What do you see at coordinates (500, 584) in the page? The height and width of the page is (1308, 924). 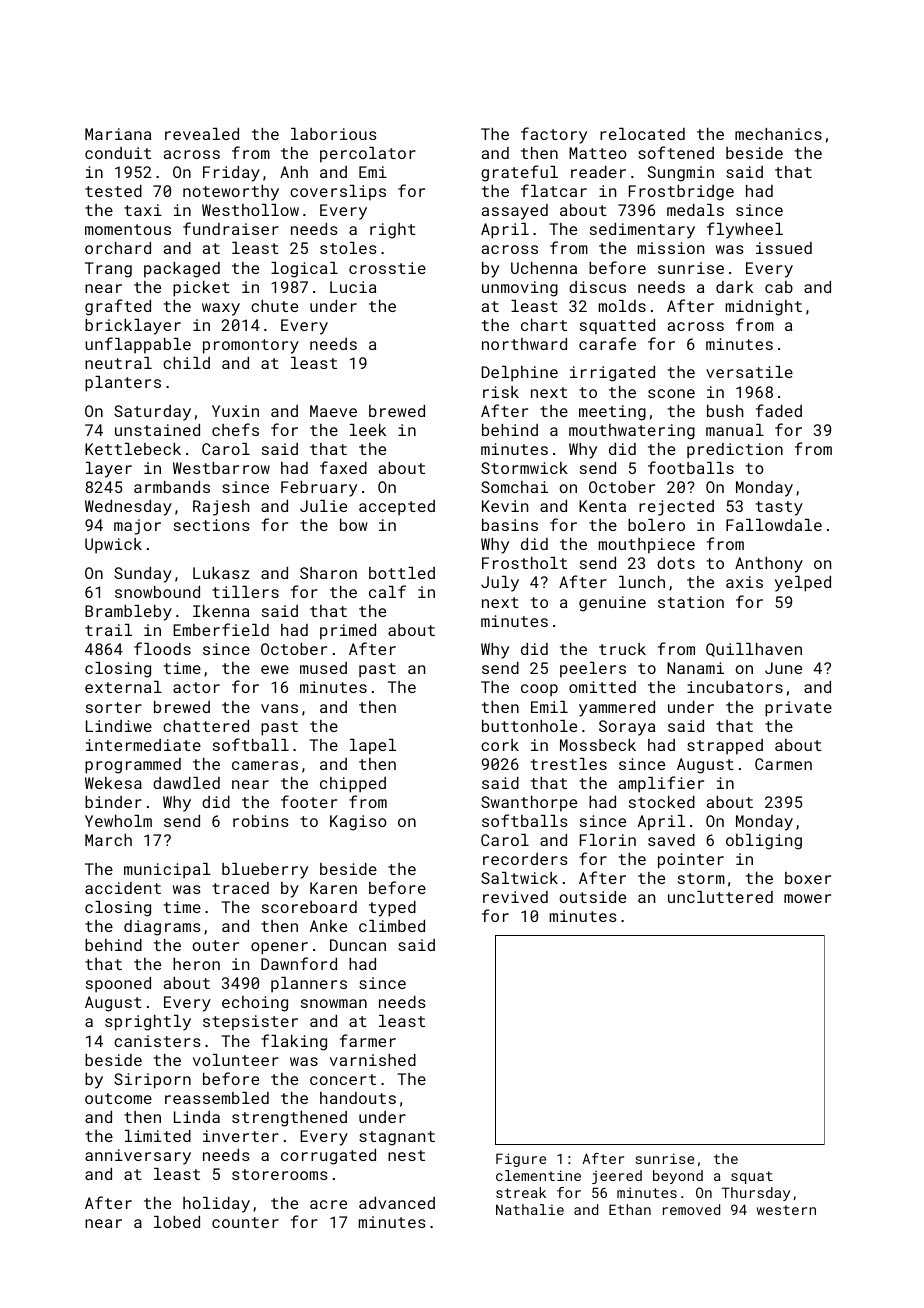 I see `July` at bounding box center [500, 584].
